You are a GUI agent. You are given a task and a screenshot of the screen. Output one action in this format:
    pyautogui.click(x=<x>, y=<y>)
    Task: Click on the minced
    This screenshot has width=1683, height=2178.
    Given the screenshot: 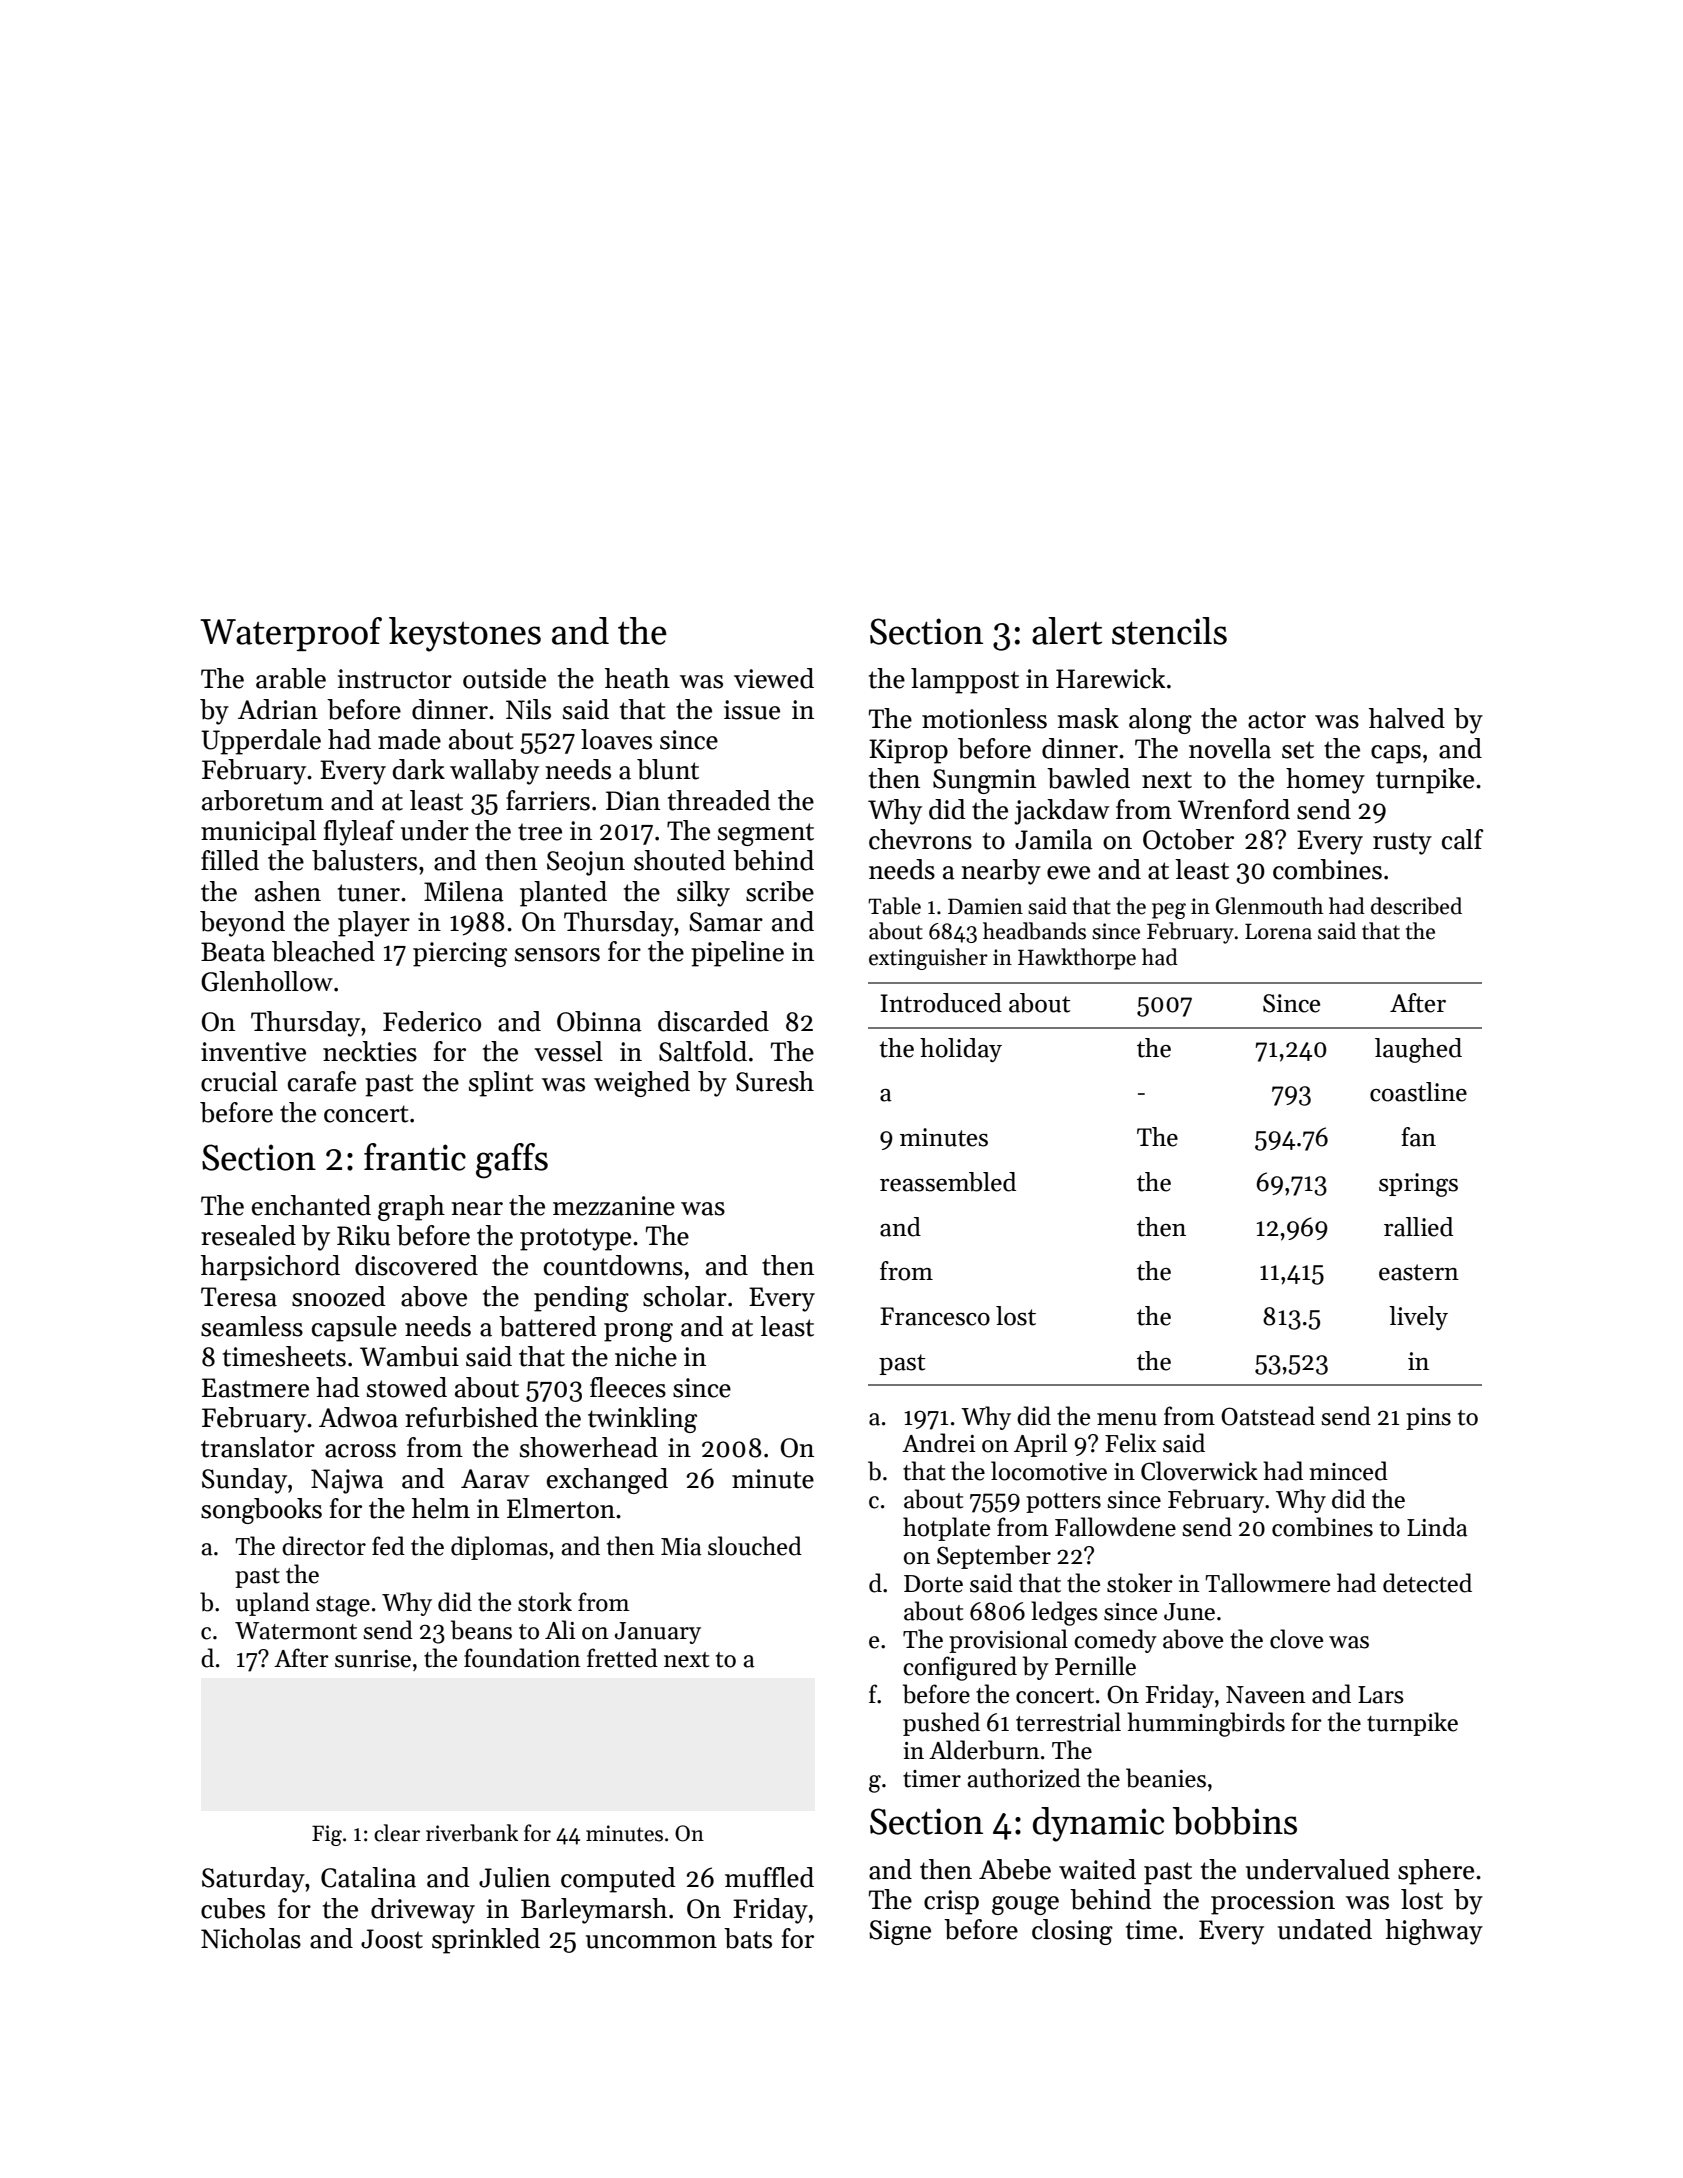 What is the action you would take?
    pyautogui.click(x=1348, y=1471)
